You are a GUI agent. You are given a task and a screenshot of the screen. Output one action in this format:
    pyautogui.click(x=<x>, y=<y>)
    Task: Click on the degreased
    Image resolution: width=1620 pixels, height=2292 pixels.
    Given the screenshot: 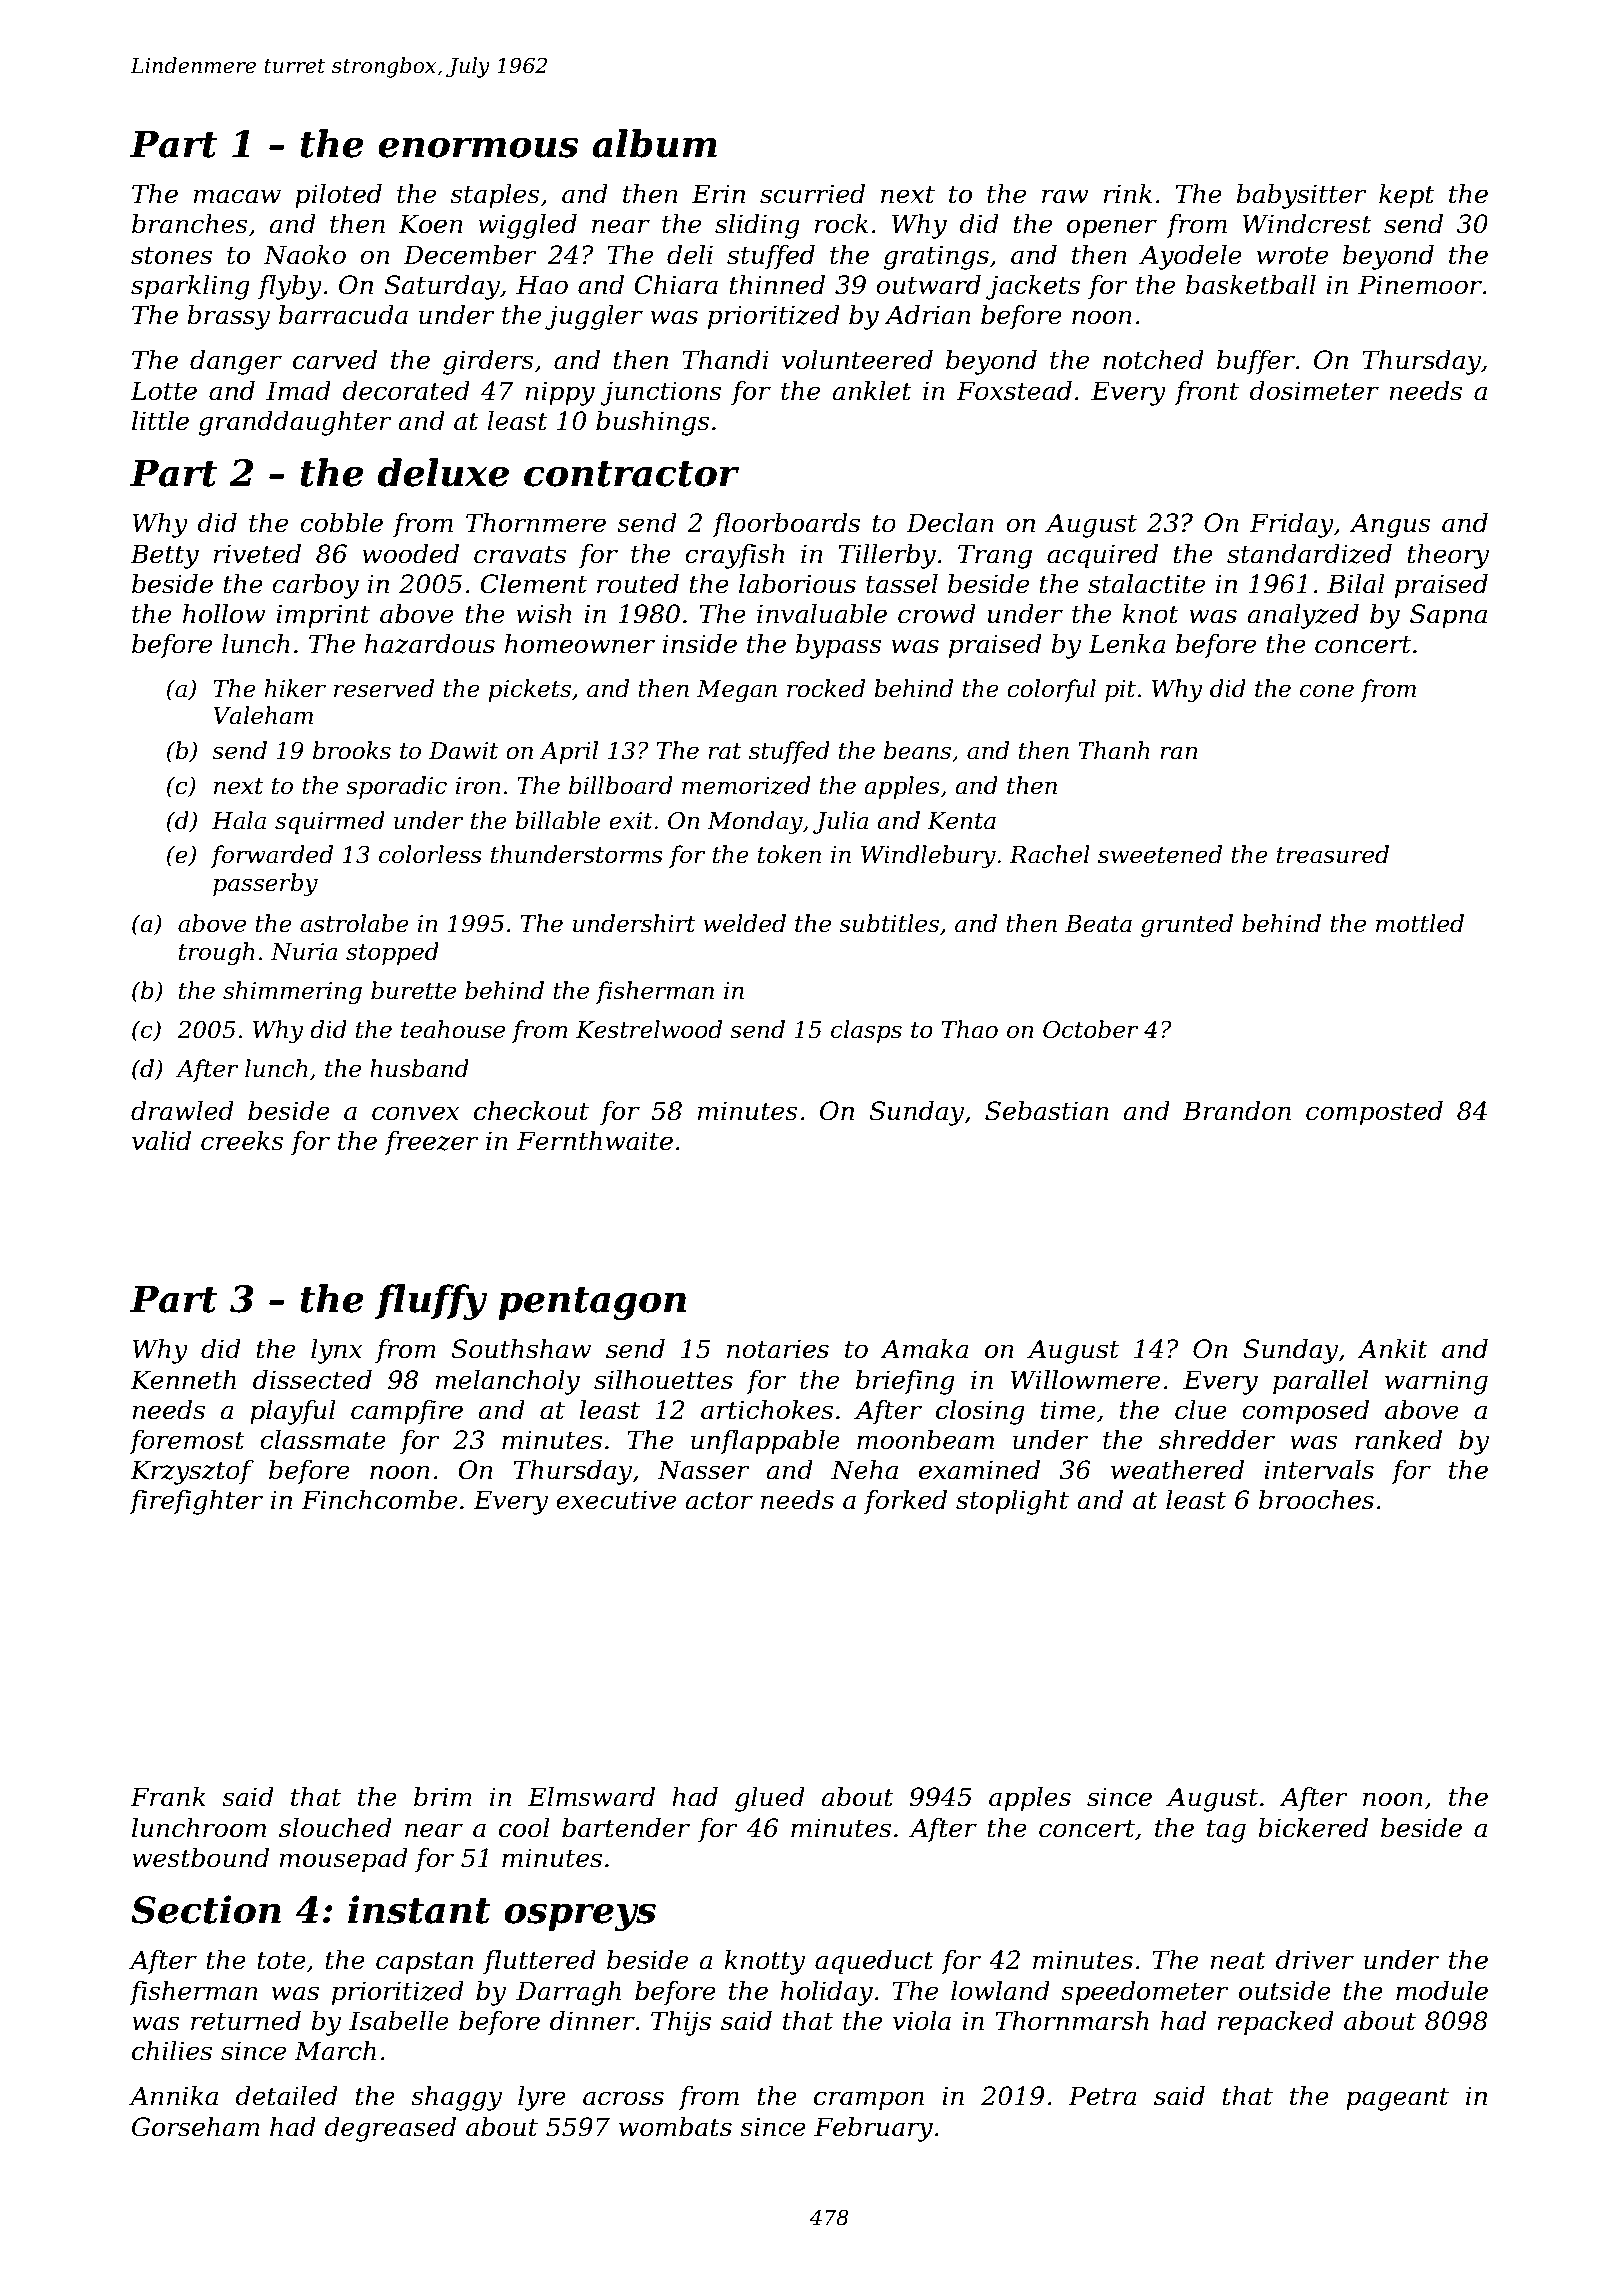 What is the action you would take?
    pyautogui.click(x=390, y=2129)
